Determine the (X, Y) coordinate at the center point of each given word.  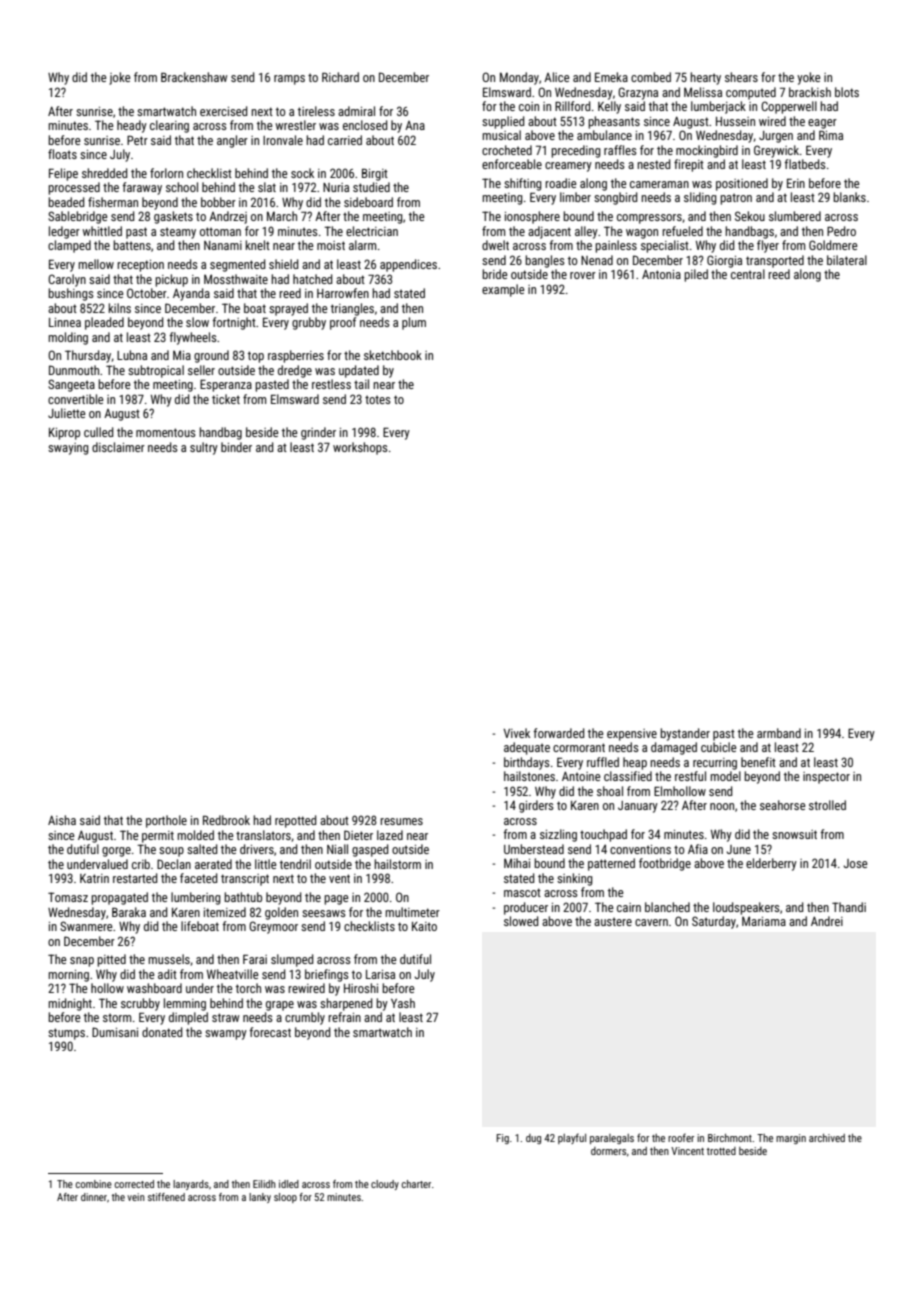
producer (526, 908)
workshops (360, 448)
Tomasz (68, 897)
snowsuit (794, 834)
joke (120, 78)
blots (847, 92)
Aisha (62, 820)
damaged (674, 748)
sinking (575, 879)
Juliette (67, 413)
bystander (685, 734)
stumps (66, 1034)
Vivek (516, 733)
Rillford (573, 106)
